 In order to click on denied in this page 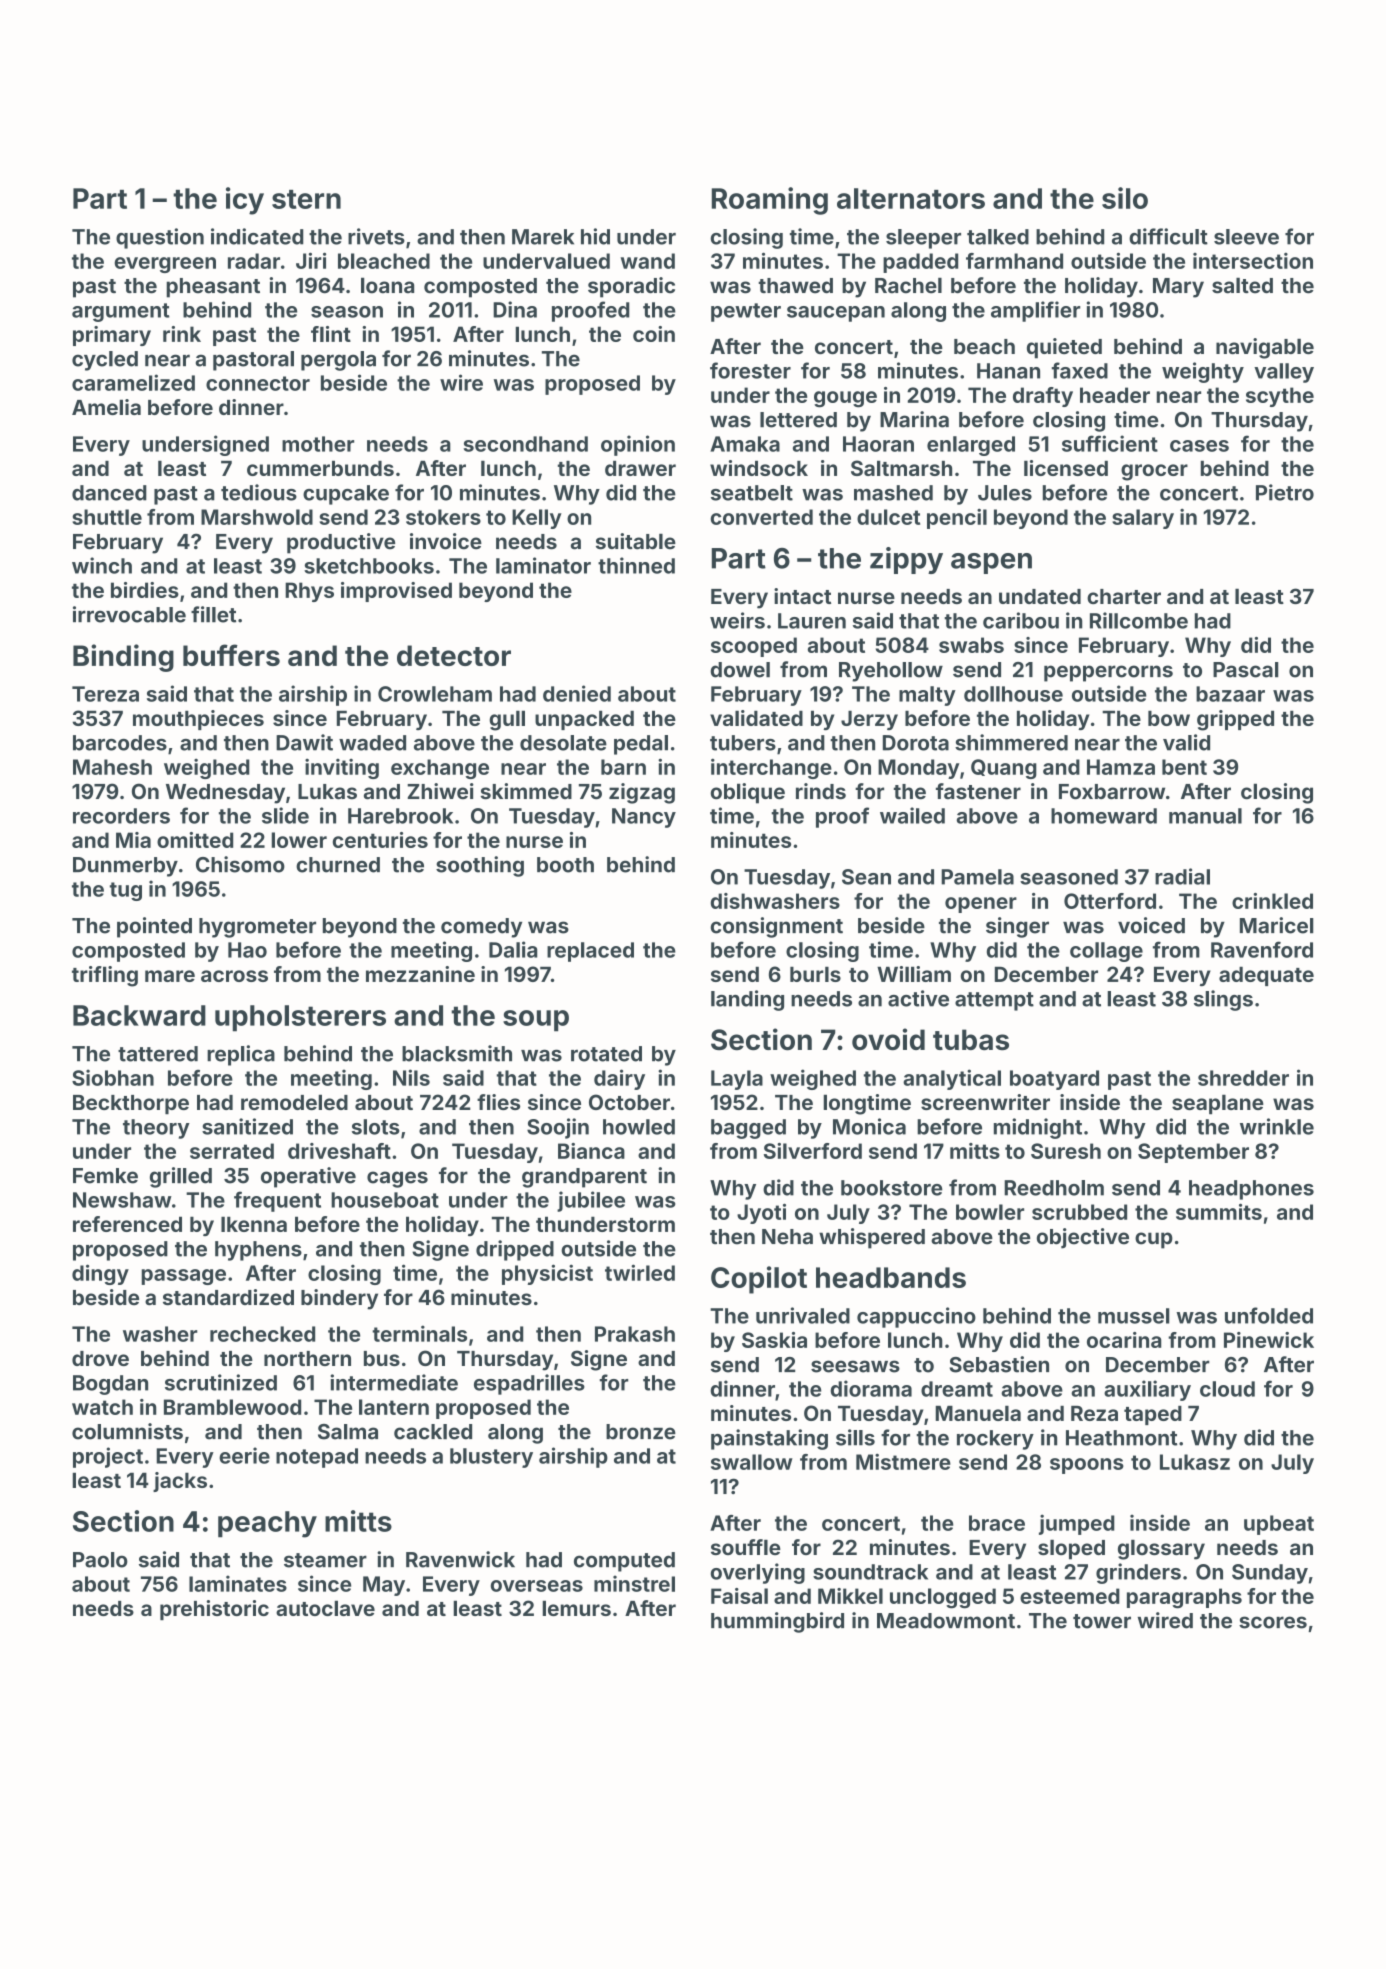, I will do `click(577, 693)`.
